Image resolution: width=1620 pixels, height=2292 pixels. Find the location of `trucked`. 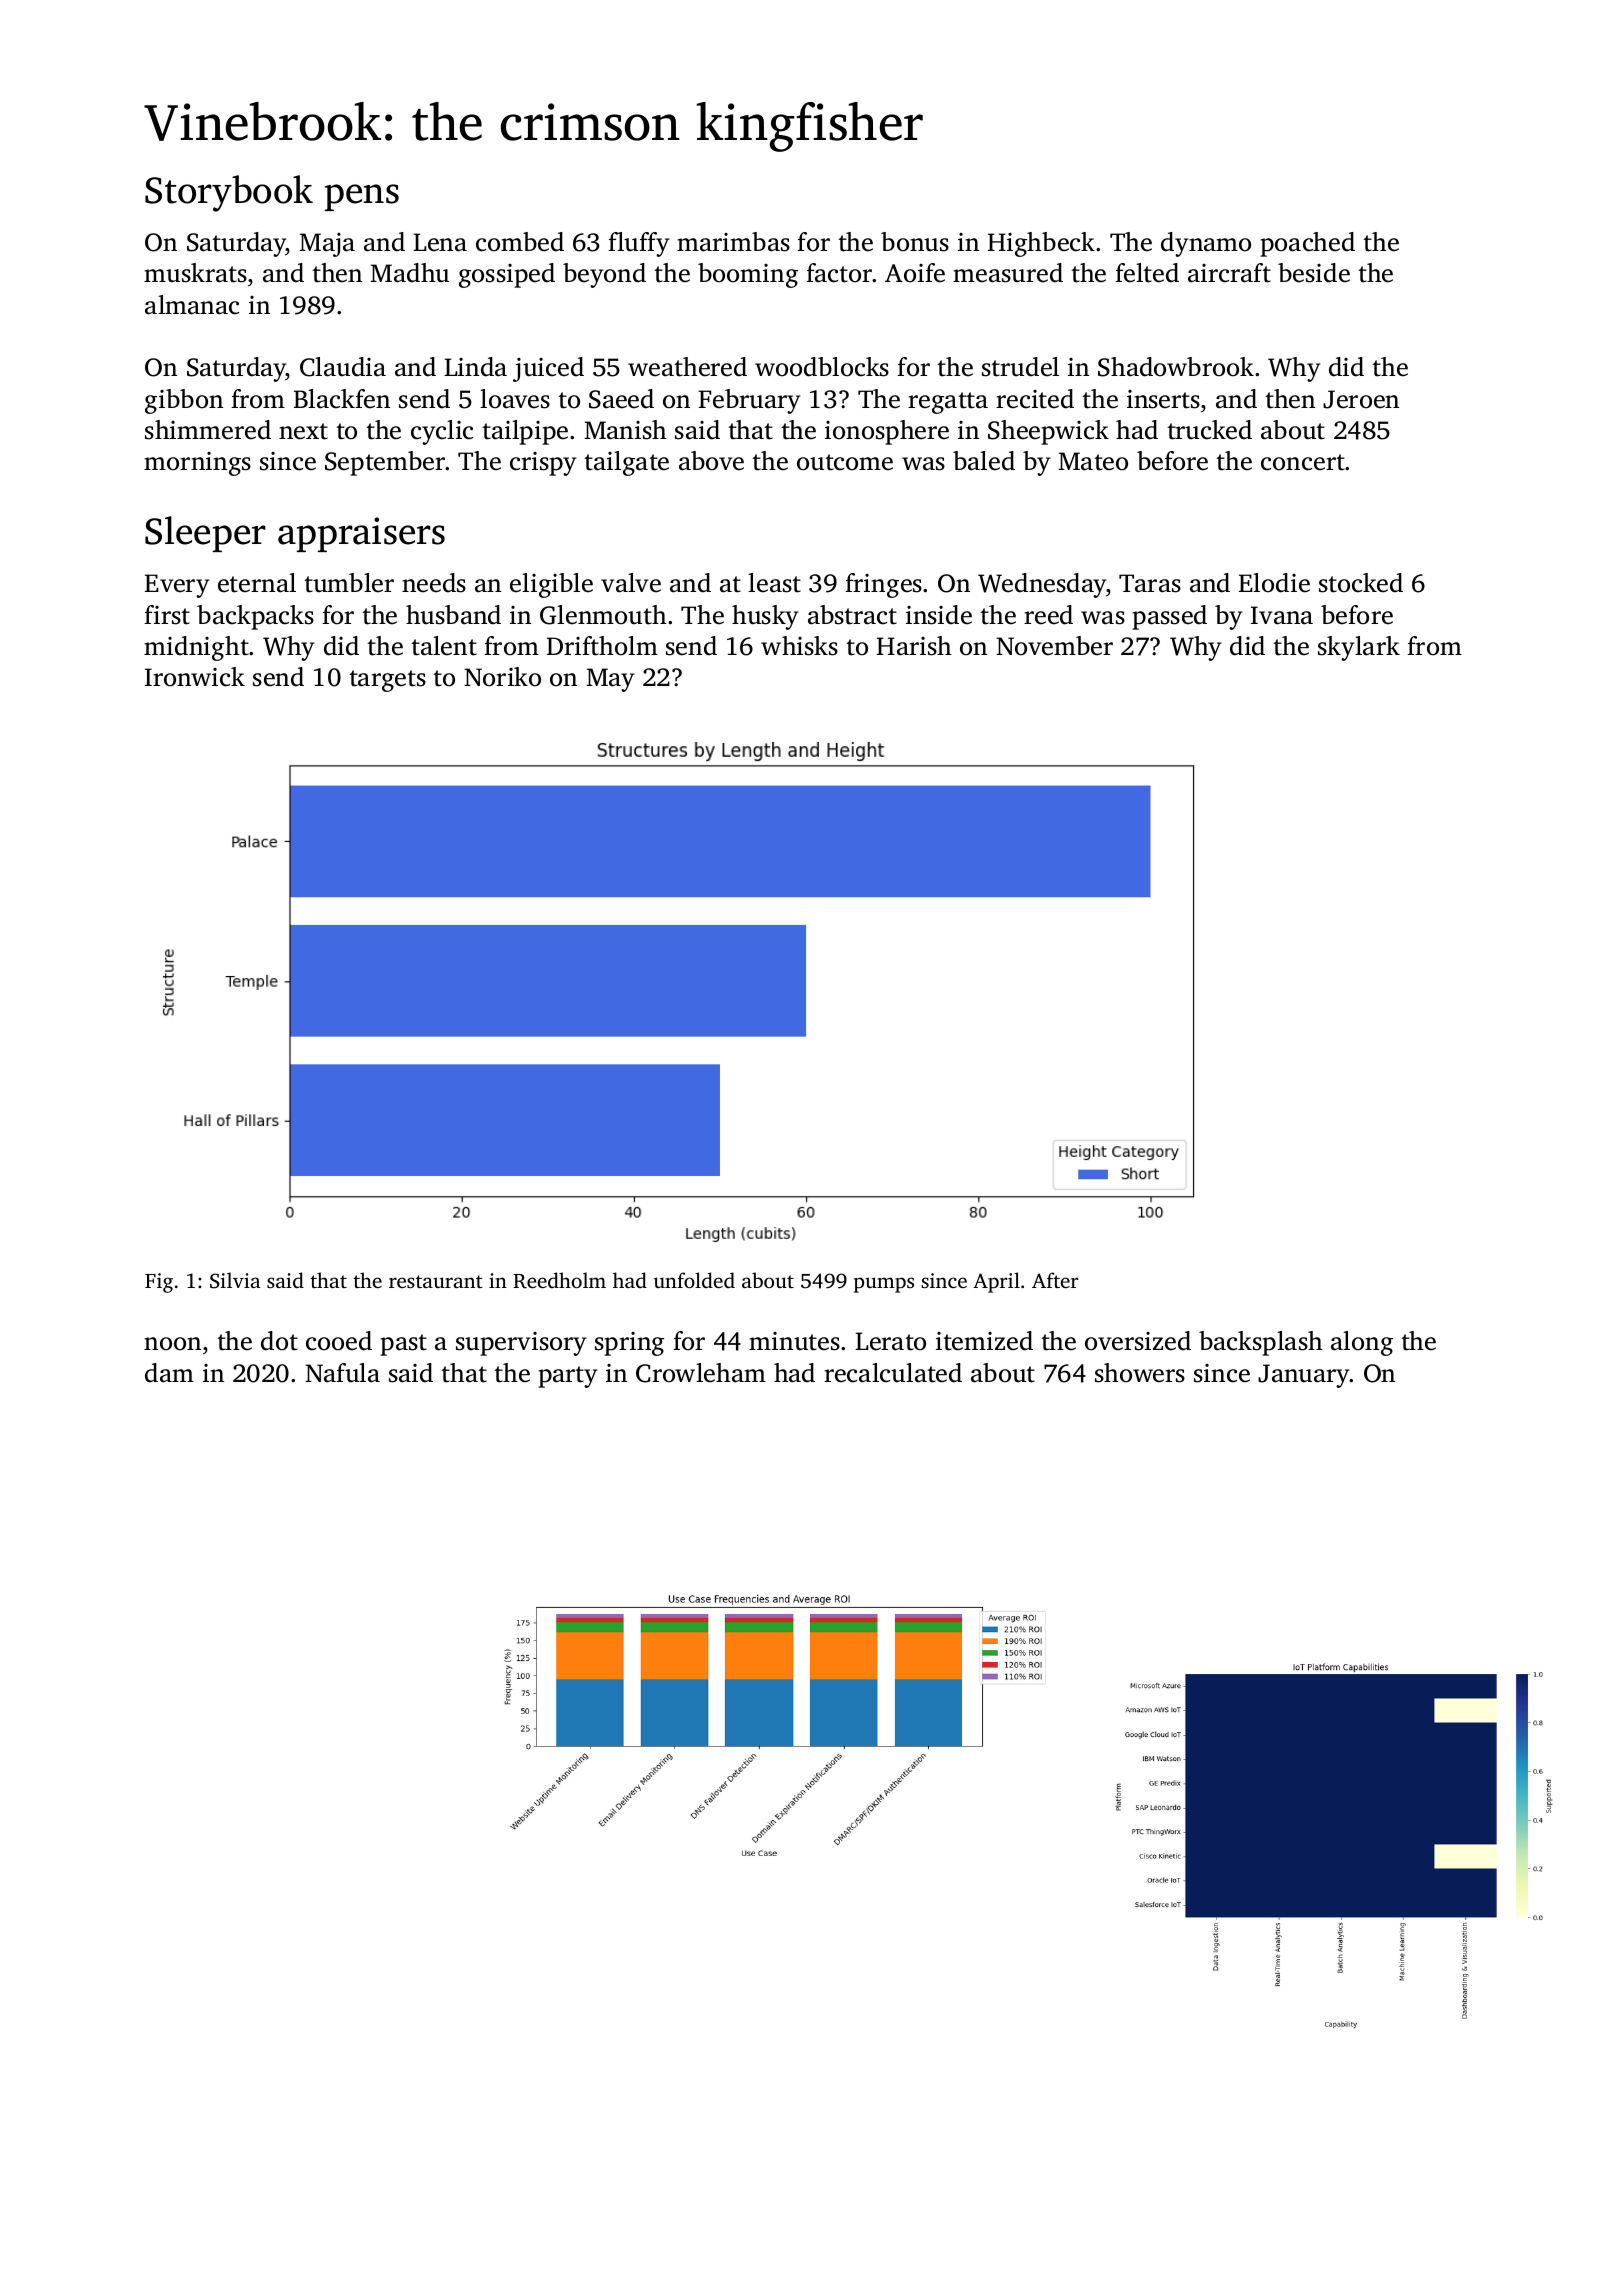

trucked is located at coordinates (1210, 430).
